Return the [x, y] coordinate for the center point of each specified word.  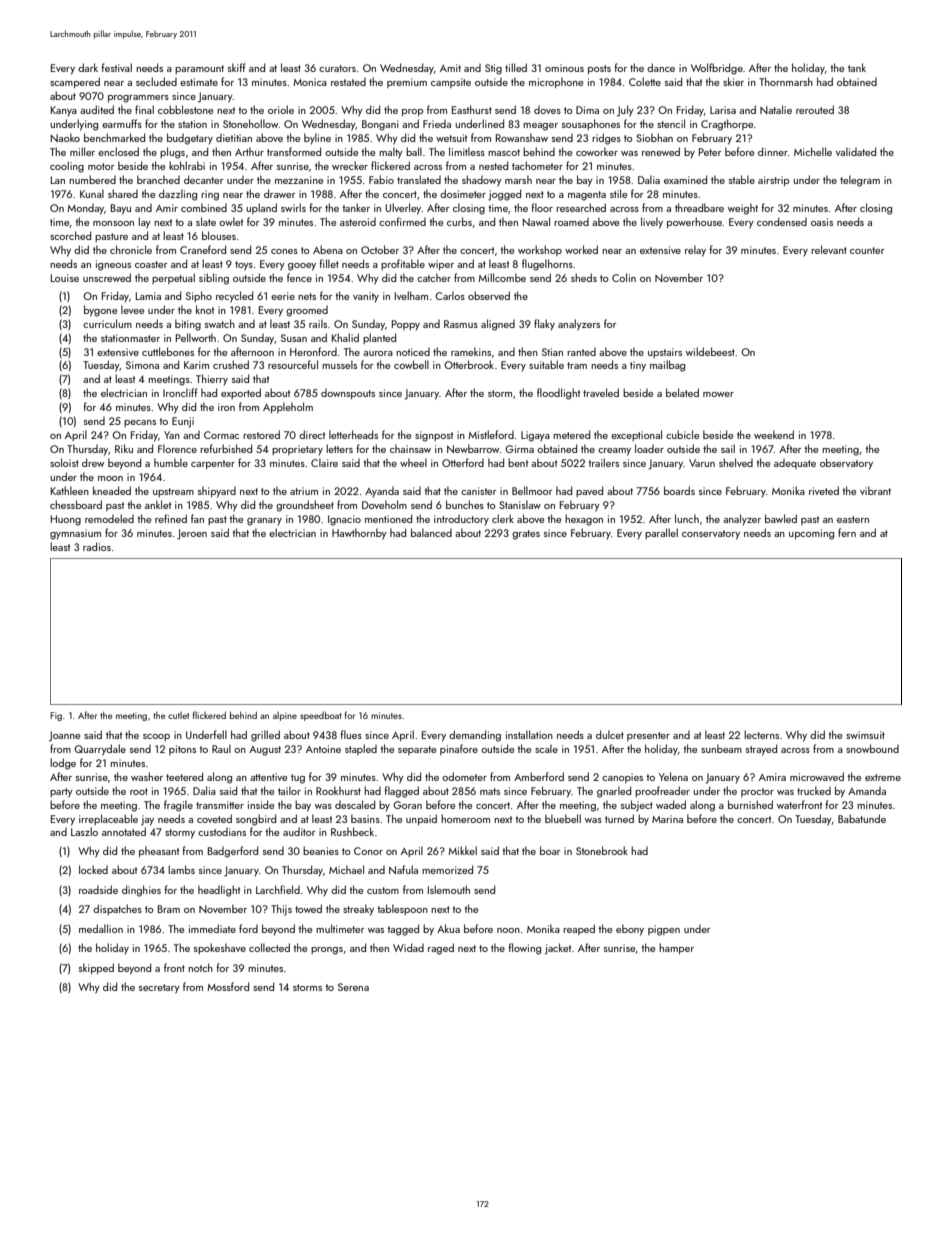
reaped [579, 929]
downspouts [348, 394]
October [380, 249]
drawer [279, 193]
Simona [142, 365]
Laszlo [84, 831]
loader [649, 448]
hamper [676, 948]
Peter [710, 152]
